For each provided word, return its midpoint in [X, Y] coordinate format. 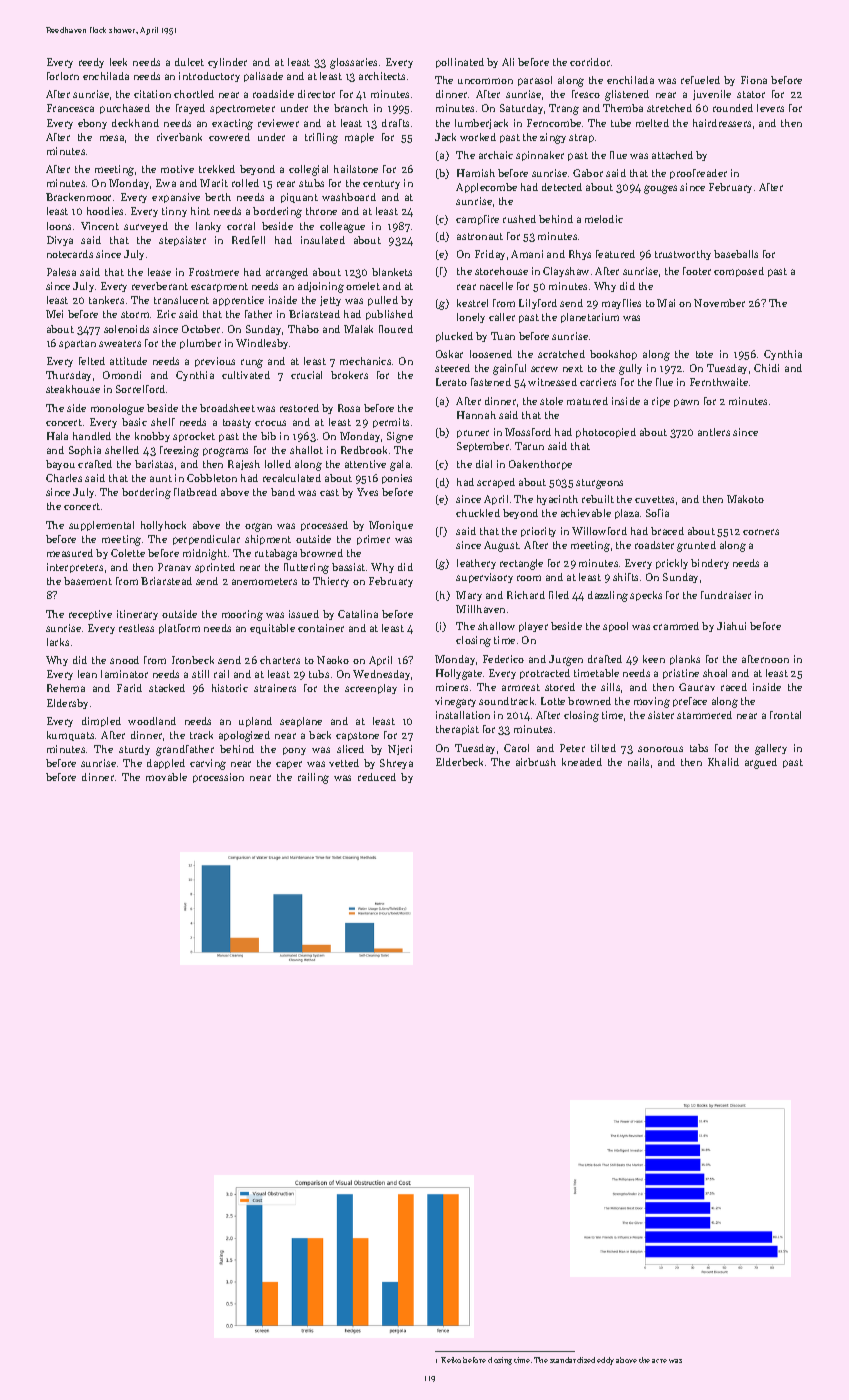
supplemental [101, 526]
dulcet [189, 62]
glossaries [353, 63]
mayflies [621, 304]
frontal [785, 715]
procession [218, 778]
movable [166, 777]
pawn [686, 403]
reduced [377, 777]
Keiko [451, 1360]
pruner [473, 434]
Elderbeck [459, 762]
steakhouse [73, 389]
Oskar [449, 354]
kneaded [582, 762]
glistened [627, 95]
